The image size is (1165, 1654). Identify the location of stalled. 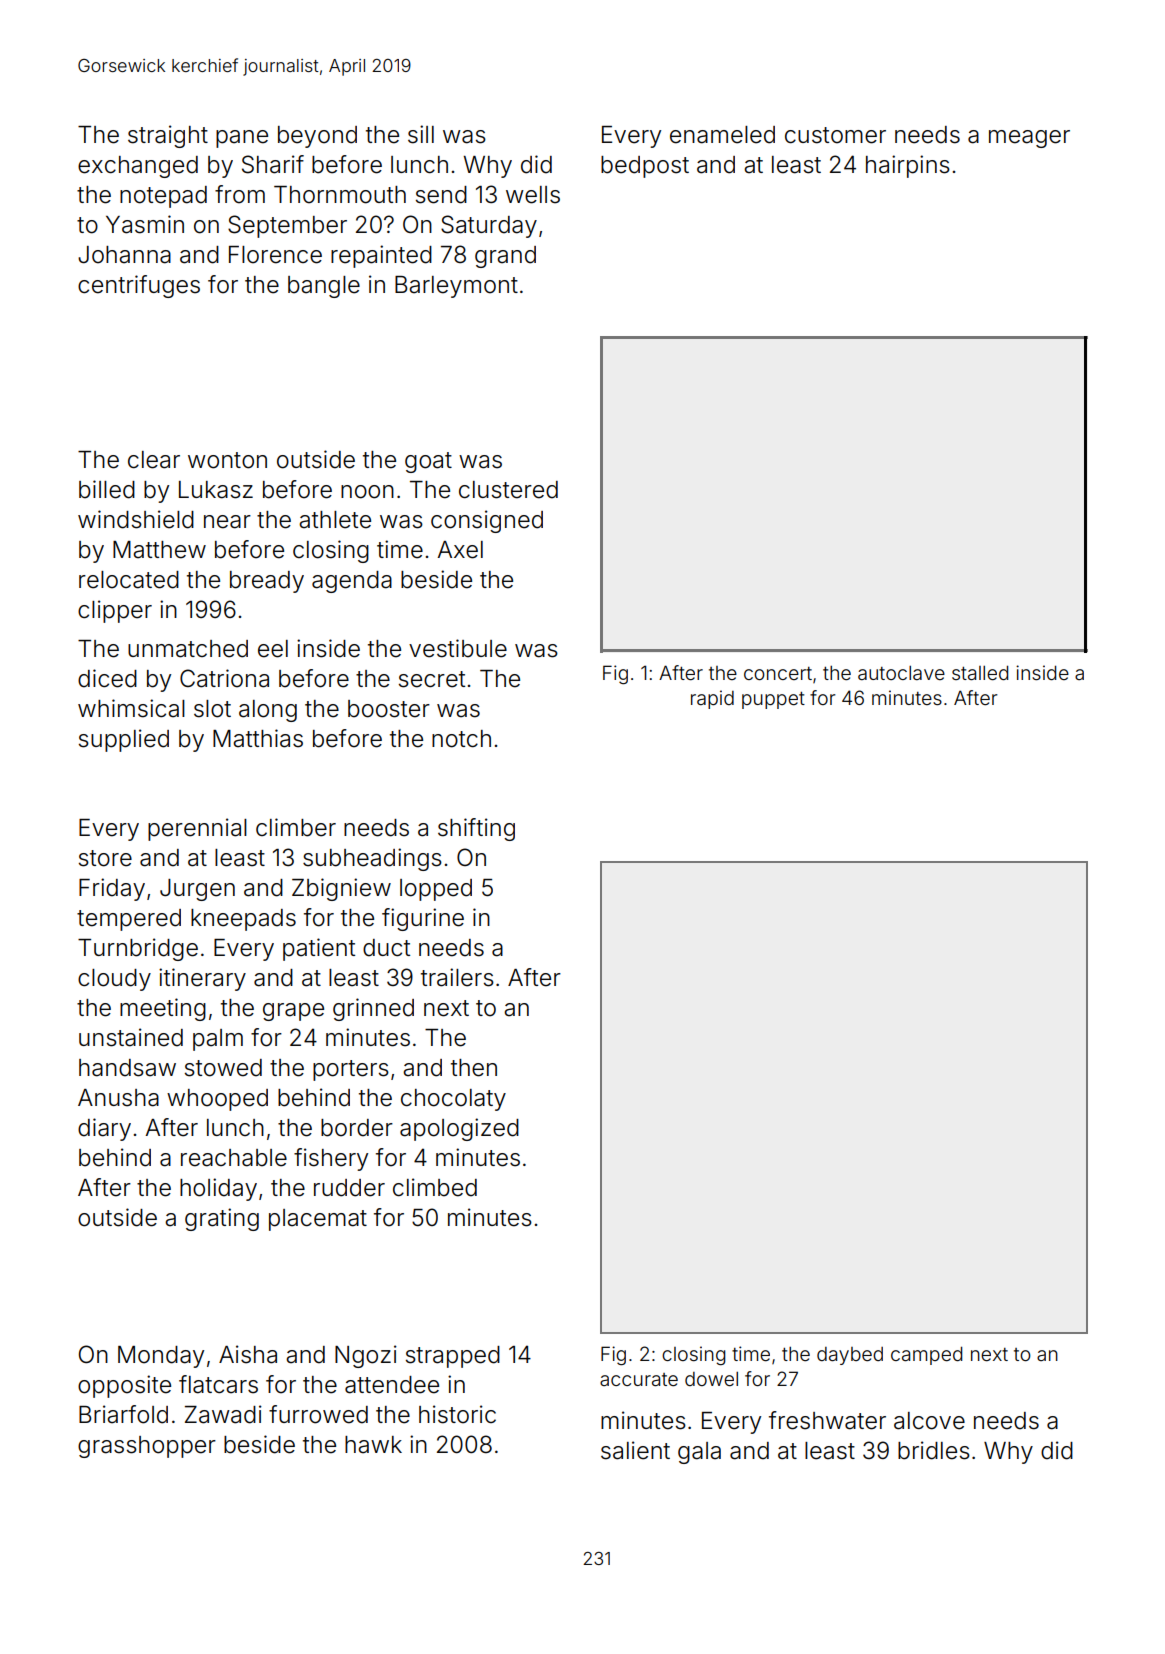
(980, 673).
